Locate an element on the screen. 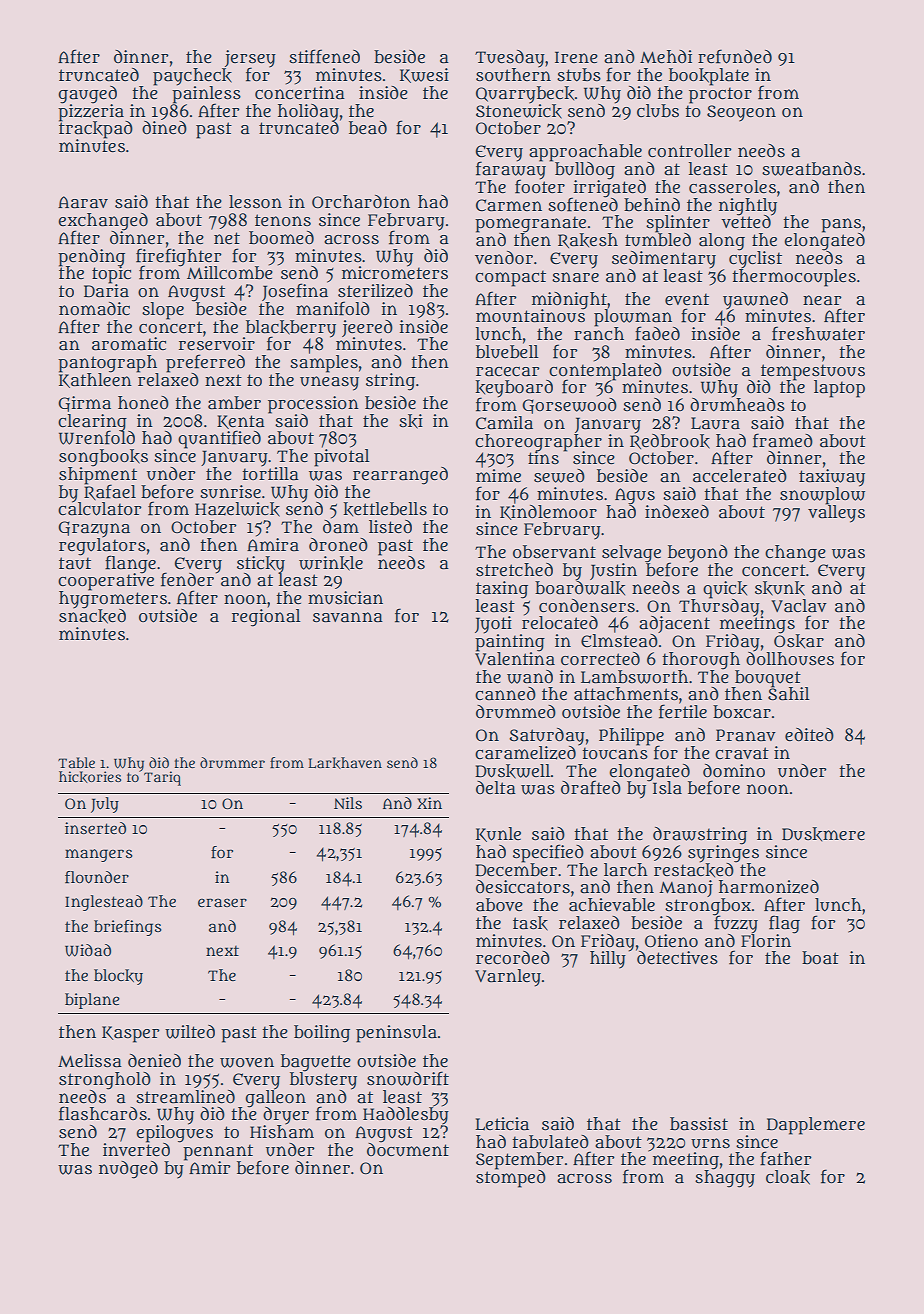 The height and width of the screenshot is (1314, 924). pomegranate is located at coordinates (530, 224).
